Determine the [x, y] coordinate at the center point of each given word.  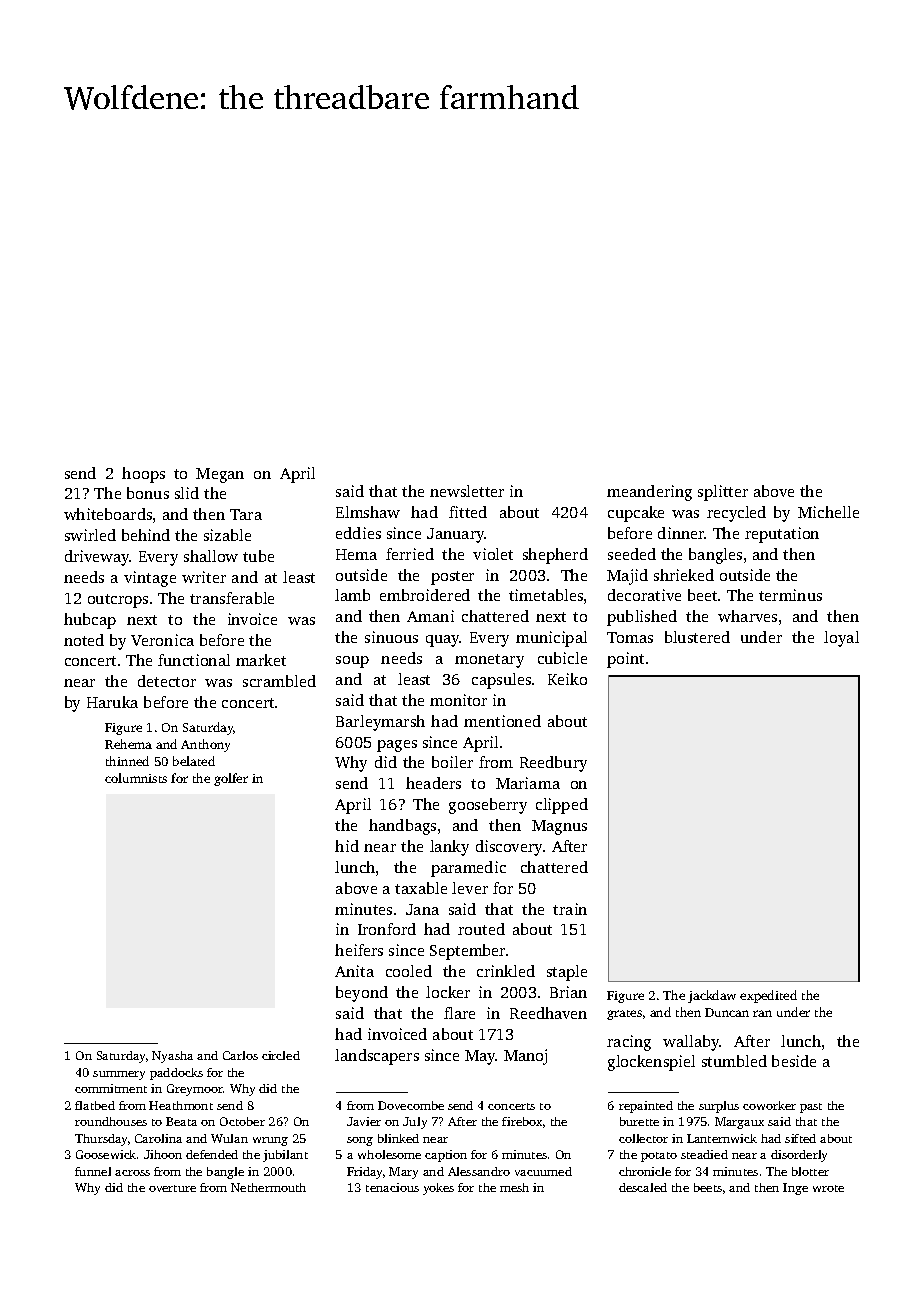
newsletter [467, 491]
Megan [220, 475]
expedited [768, 996]
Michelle [828, 512]
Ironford [387, 929]
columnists [136, 778]
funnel [93, 1171]
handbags [402, 827]
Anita [354, 971]
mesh [514, 1187]
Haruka [112, 702]
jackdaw [712, 996]
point [625, 660]
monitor [458, 700]
